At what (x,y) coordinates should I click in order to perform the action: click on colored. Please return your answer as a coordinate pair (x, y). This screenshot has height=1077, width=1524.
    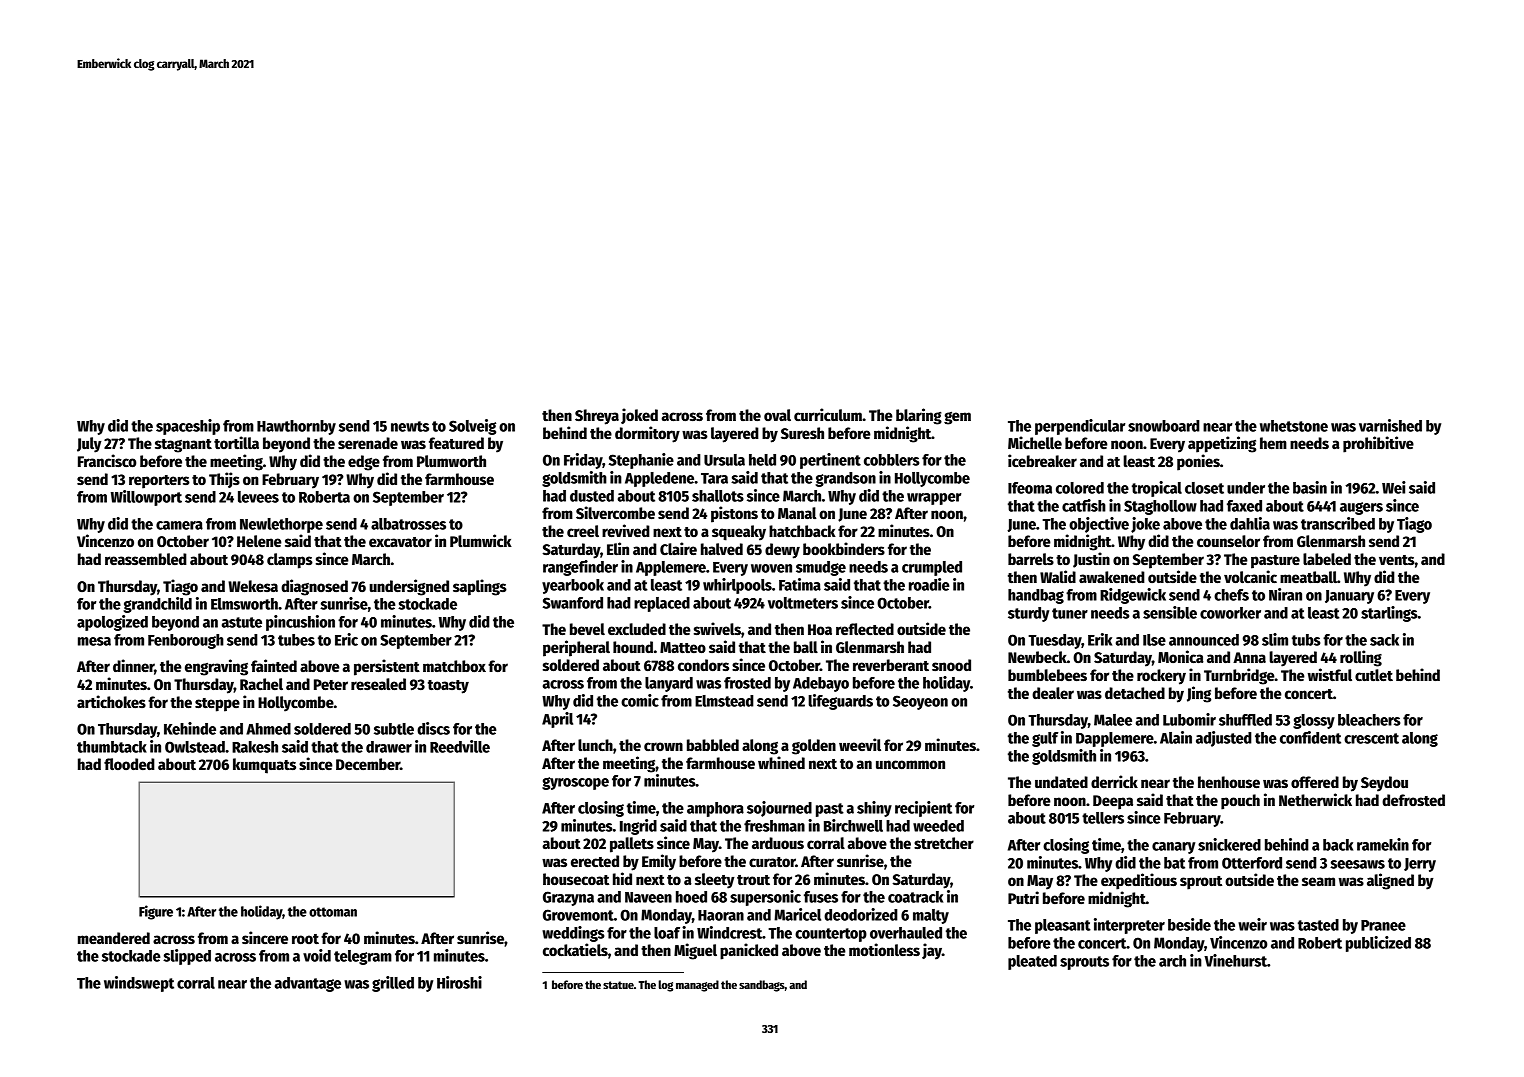
    Looking at the image, I should click on (1080, 488).
